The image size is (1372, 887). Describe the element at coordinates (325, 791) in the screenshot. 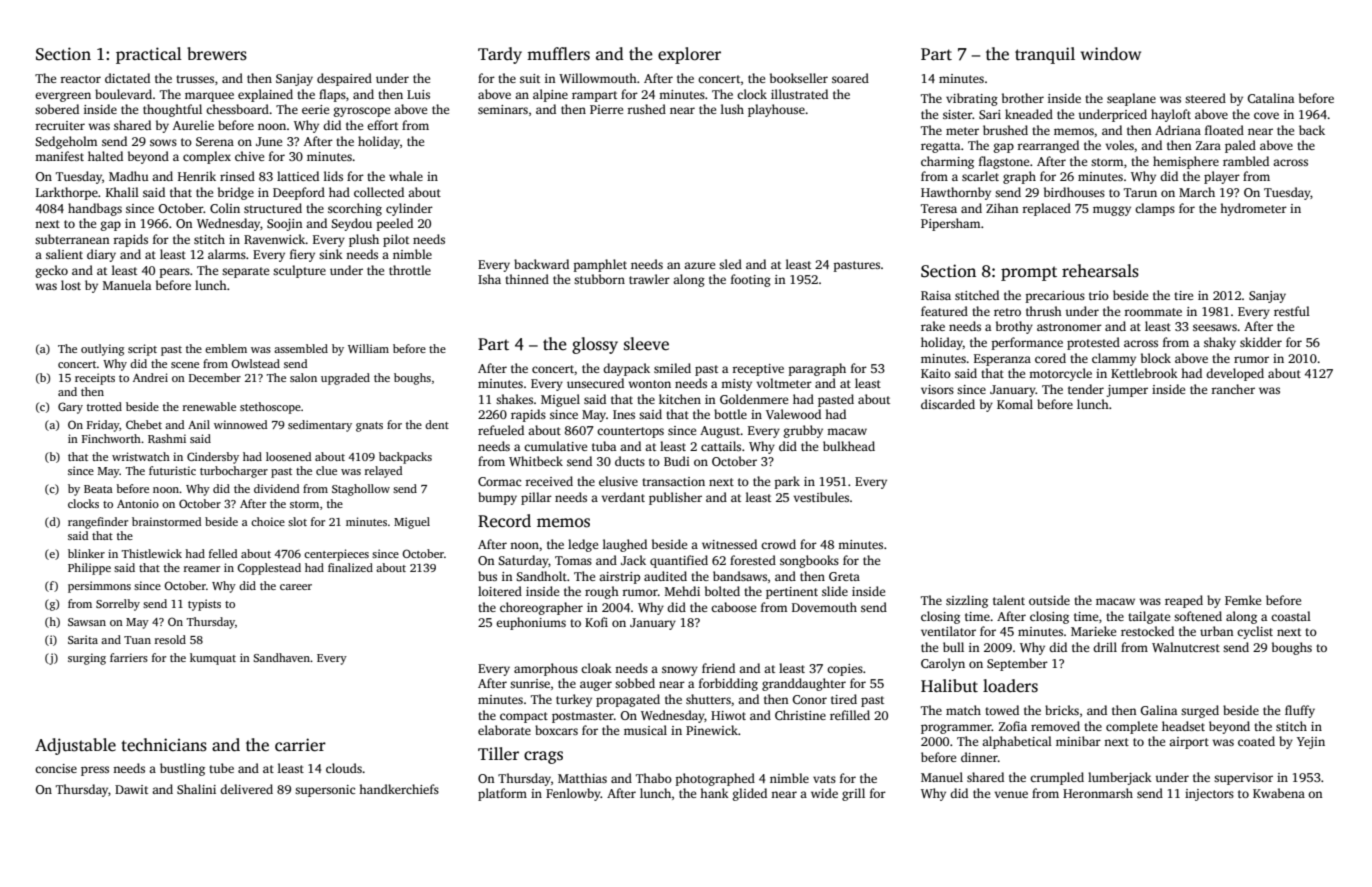

I see `supersonic` at that location.
